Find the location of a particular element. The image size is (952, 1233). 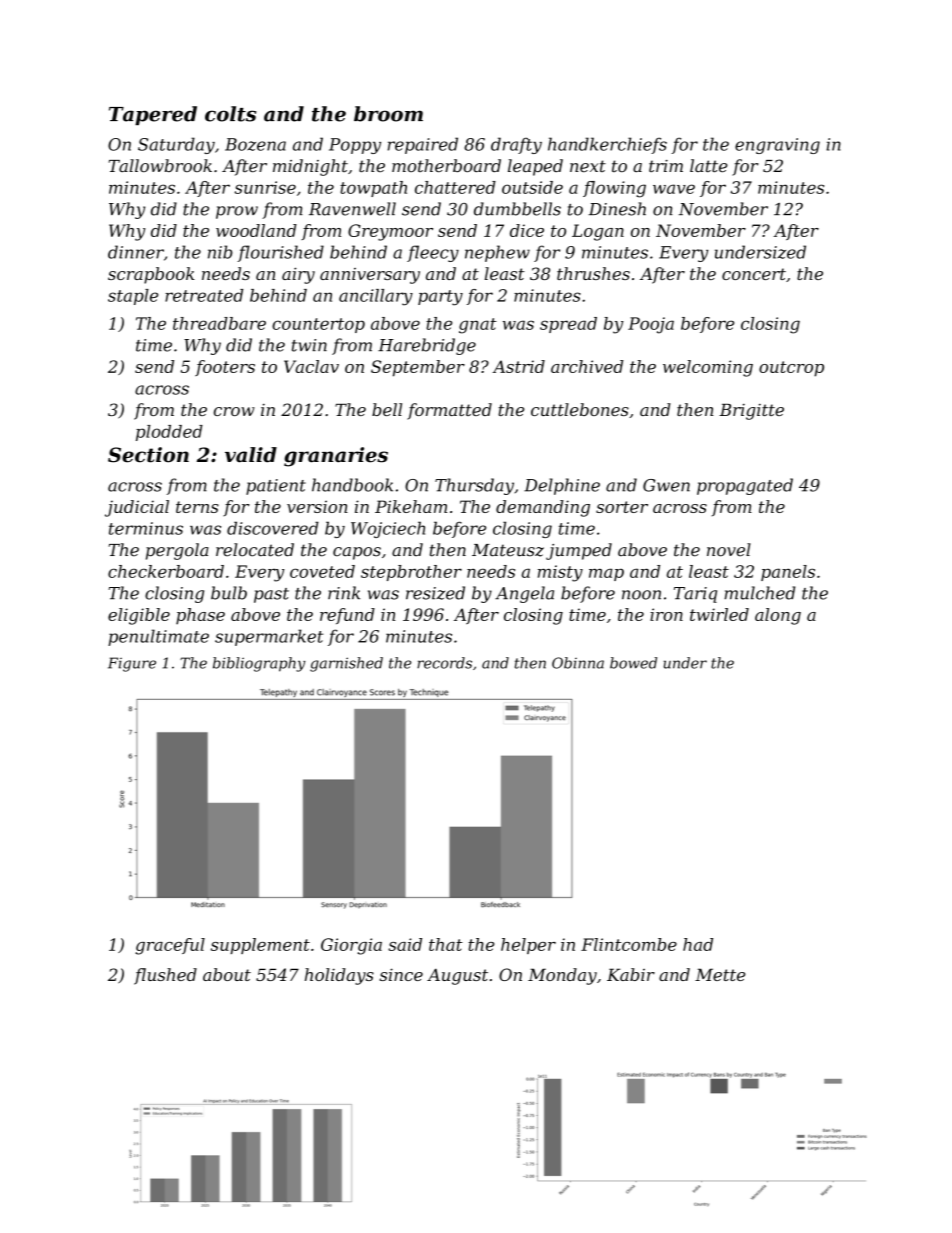

judicial is located at coordinates (137, 508).
